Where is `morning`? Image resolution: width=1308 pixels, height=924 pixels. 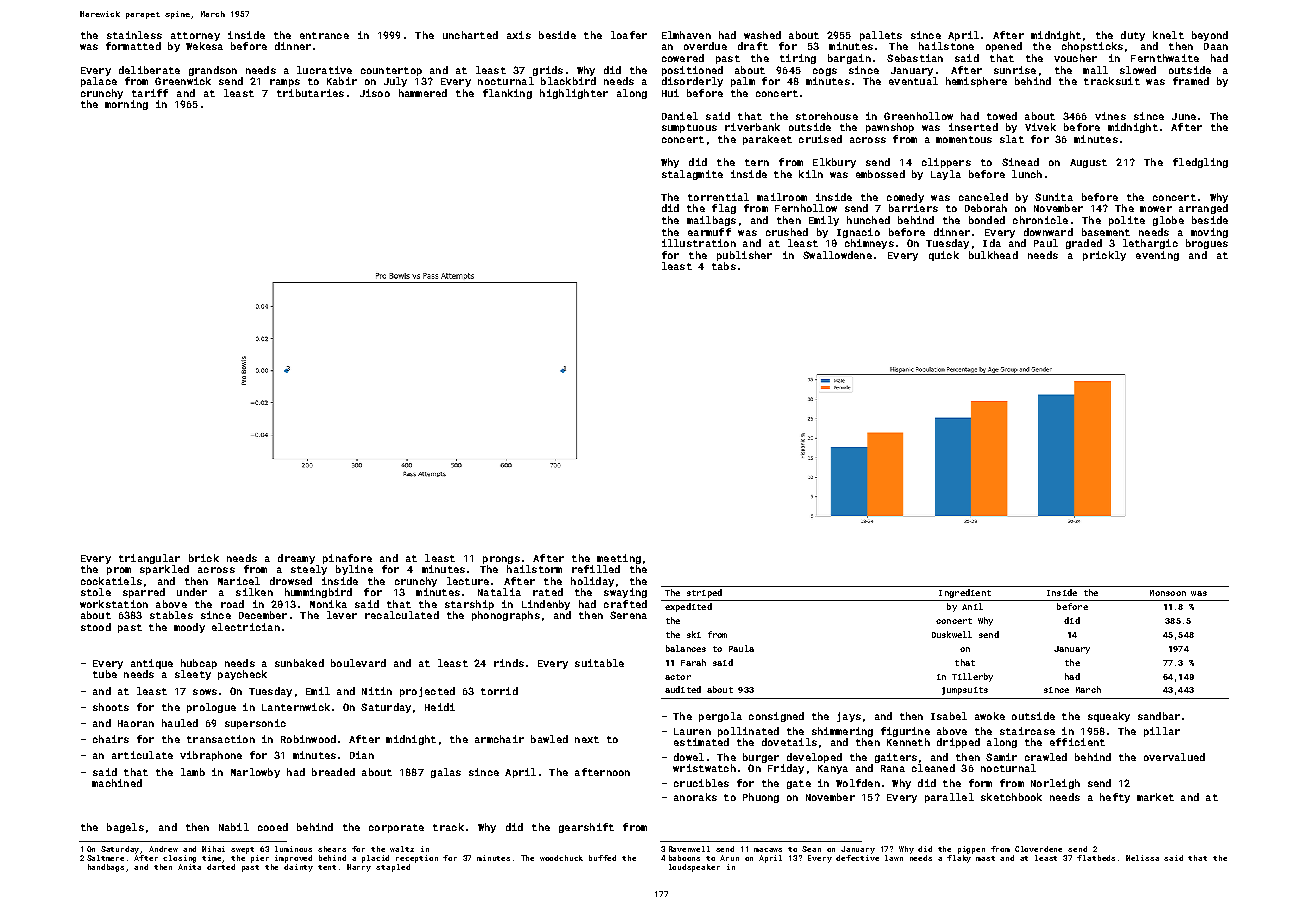 morning is located at coordinates (126, 105).
